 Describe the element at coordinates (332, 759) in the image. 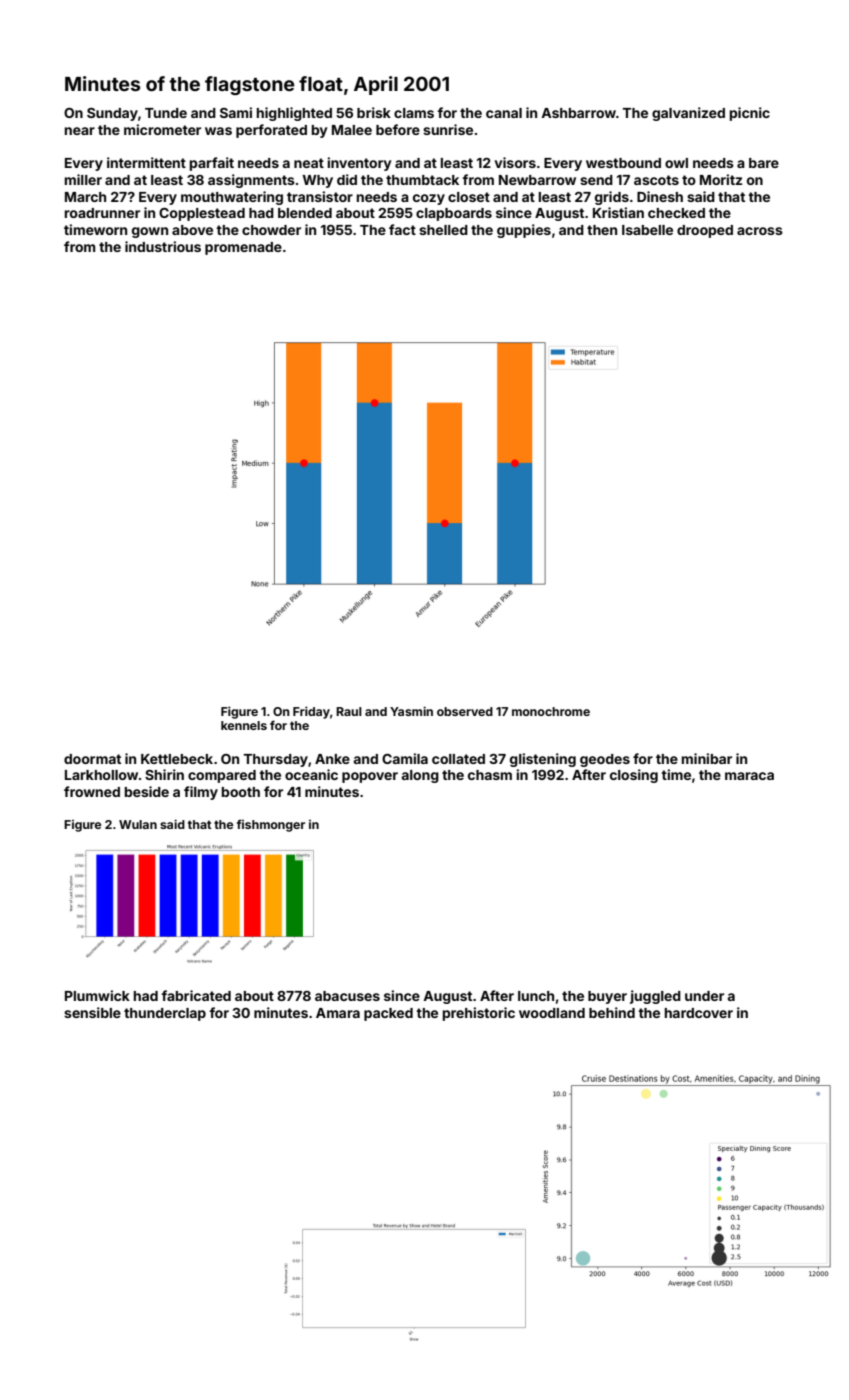

I see `Anke` at that location.
